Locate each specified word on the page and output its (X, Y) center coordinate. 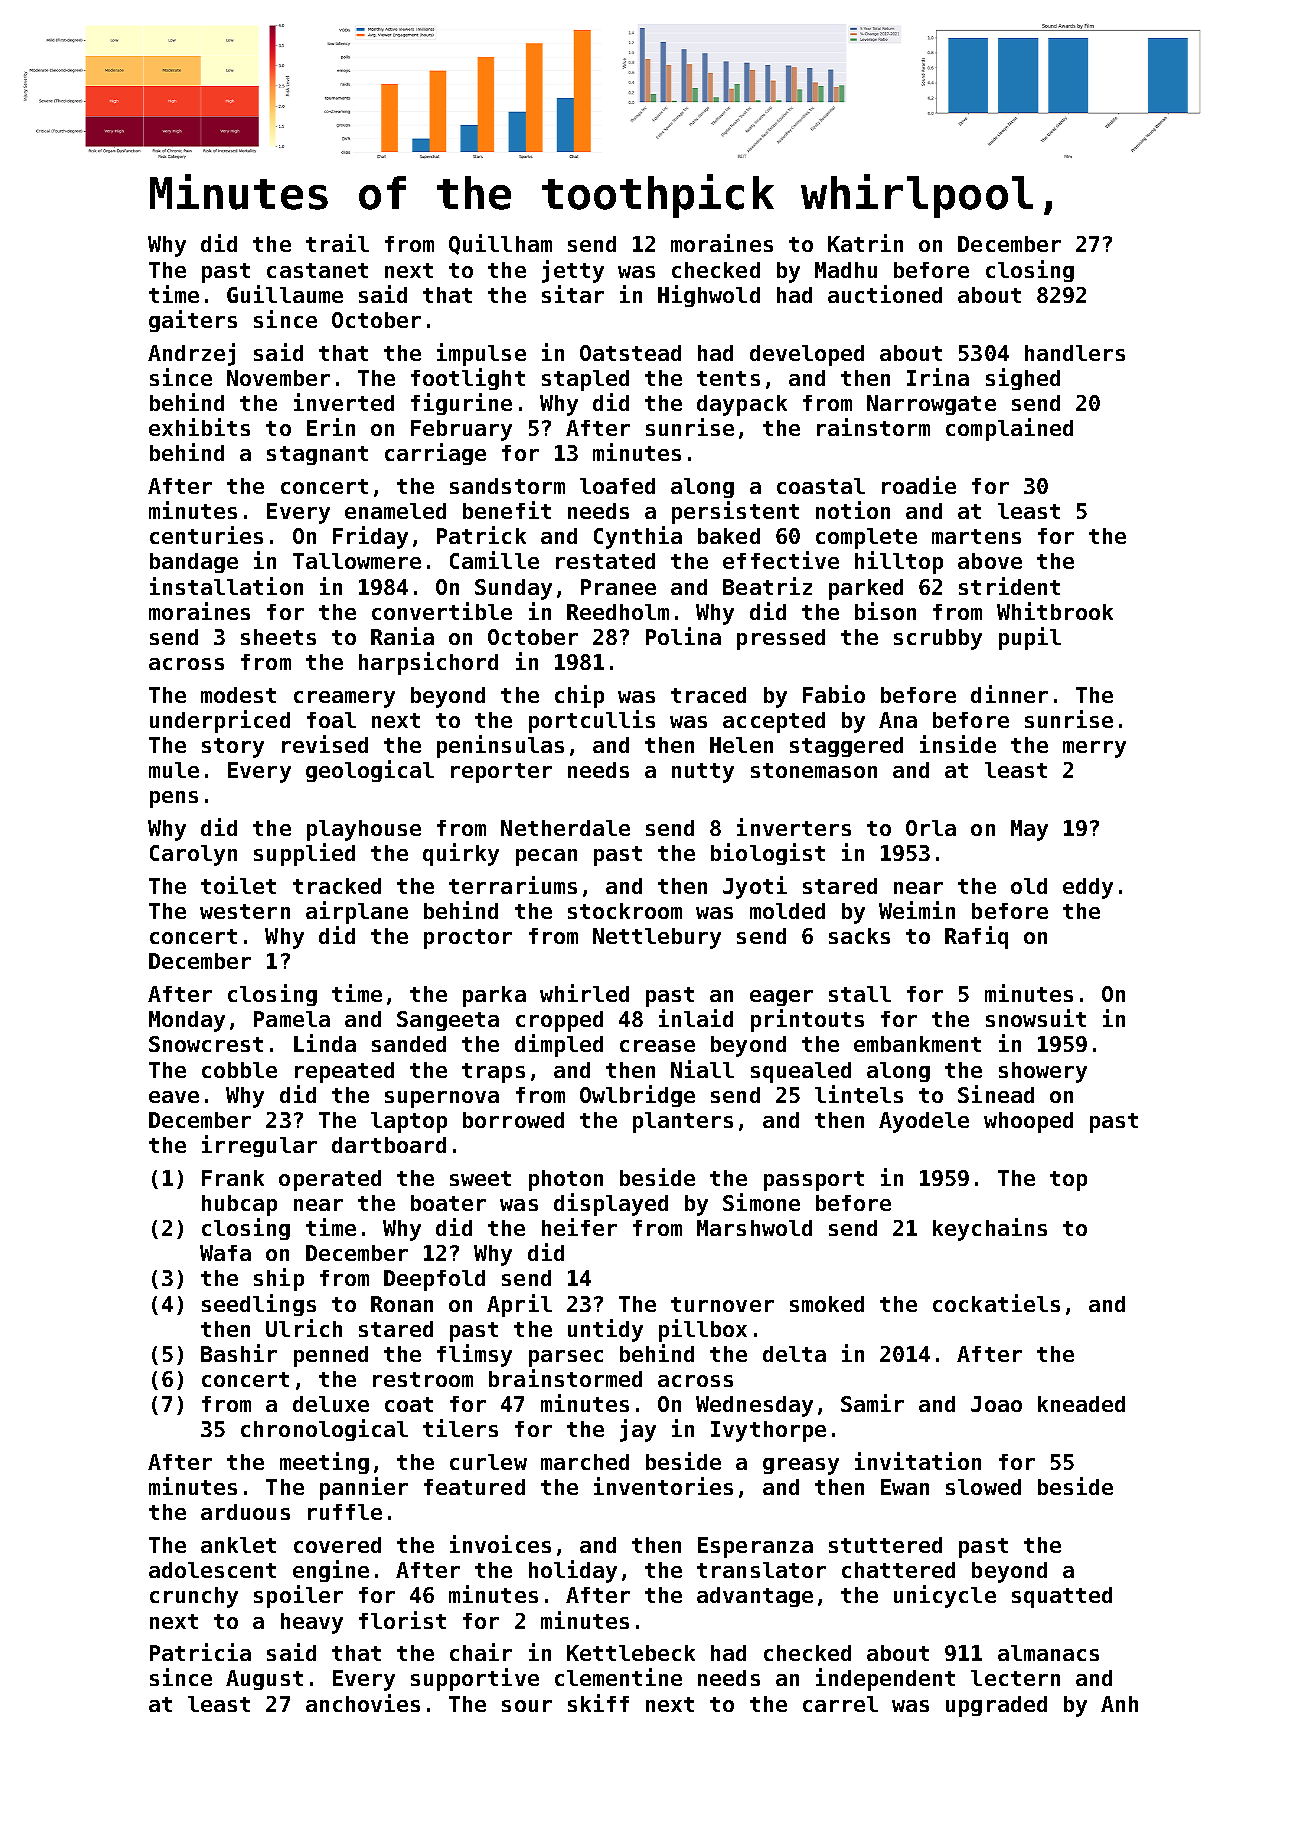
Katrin (865, 243)
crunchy (194, 1597)
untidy (605, 1330)
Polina (683, 636)
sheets (278, 637)
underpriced (220, 721)
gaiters (193, 321)
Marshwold (754, 1228)
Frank (233, 1178)
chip (579, 696)
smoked (827, 1304)
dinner (1009, 694)
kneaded (1081, 1404)
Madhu (846, 270)
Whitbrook (1055, 611)
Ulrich (304, 1328)
